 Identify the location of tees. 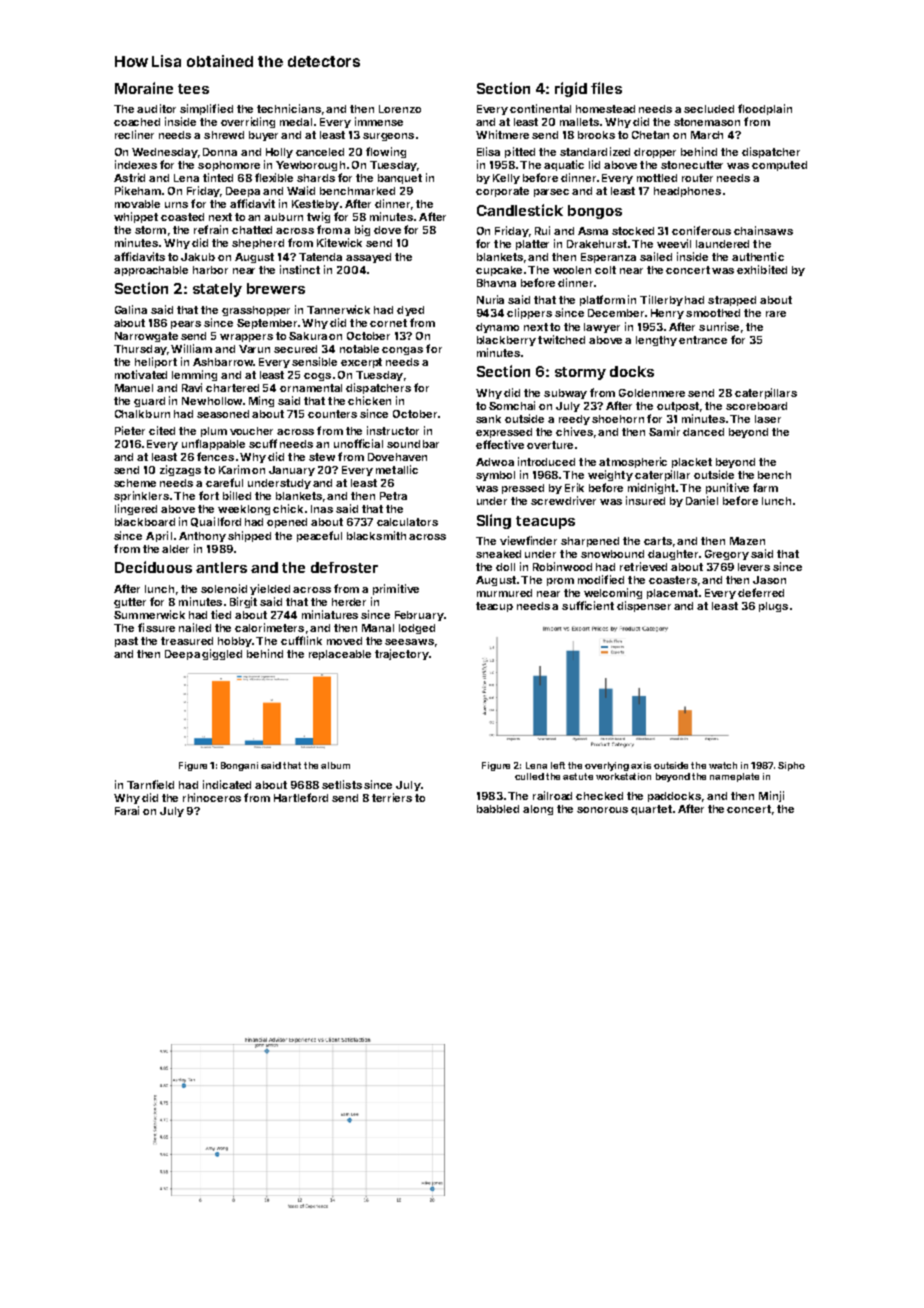
(193, 89).
